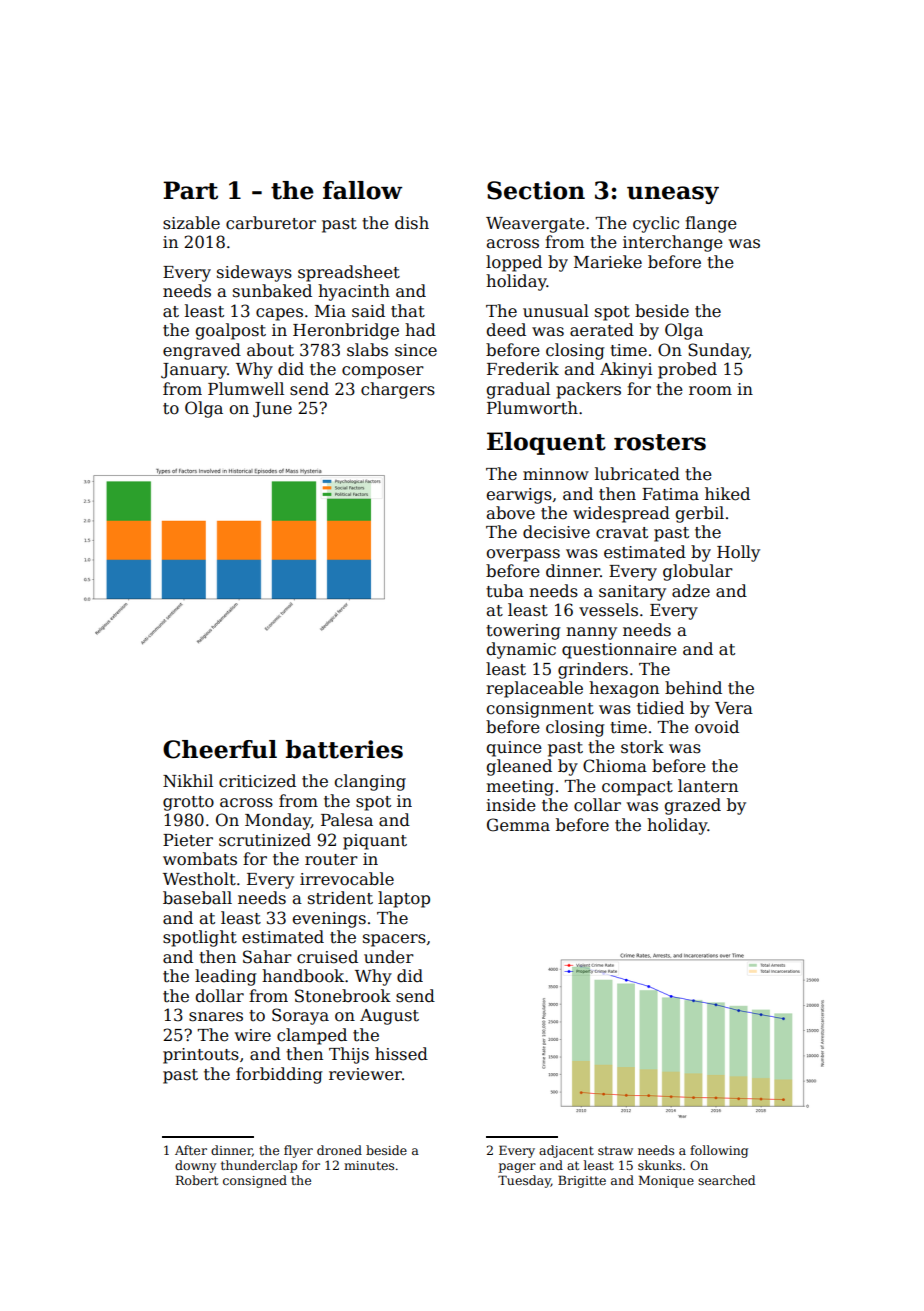 This image has width=924, height=1311. Describe the element at coordinates (255, 1181) in the image. I see `consigned` at that location.
